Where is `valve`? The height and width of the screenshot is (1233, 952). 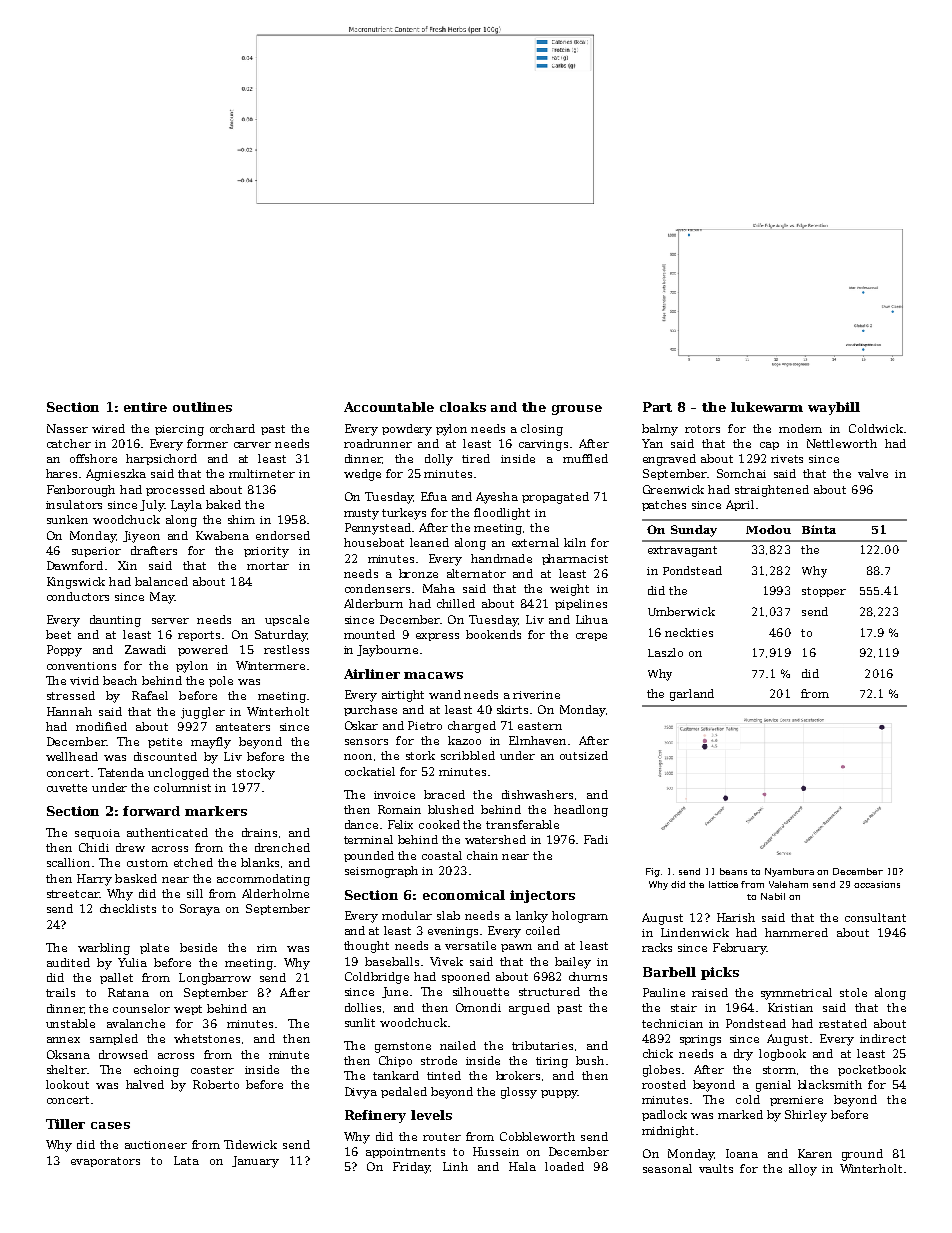
valve is located at coordinates (873, 473).
